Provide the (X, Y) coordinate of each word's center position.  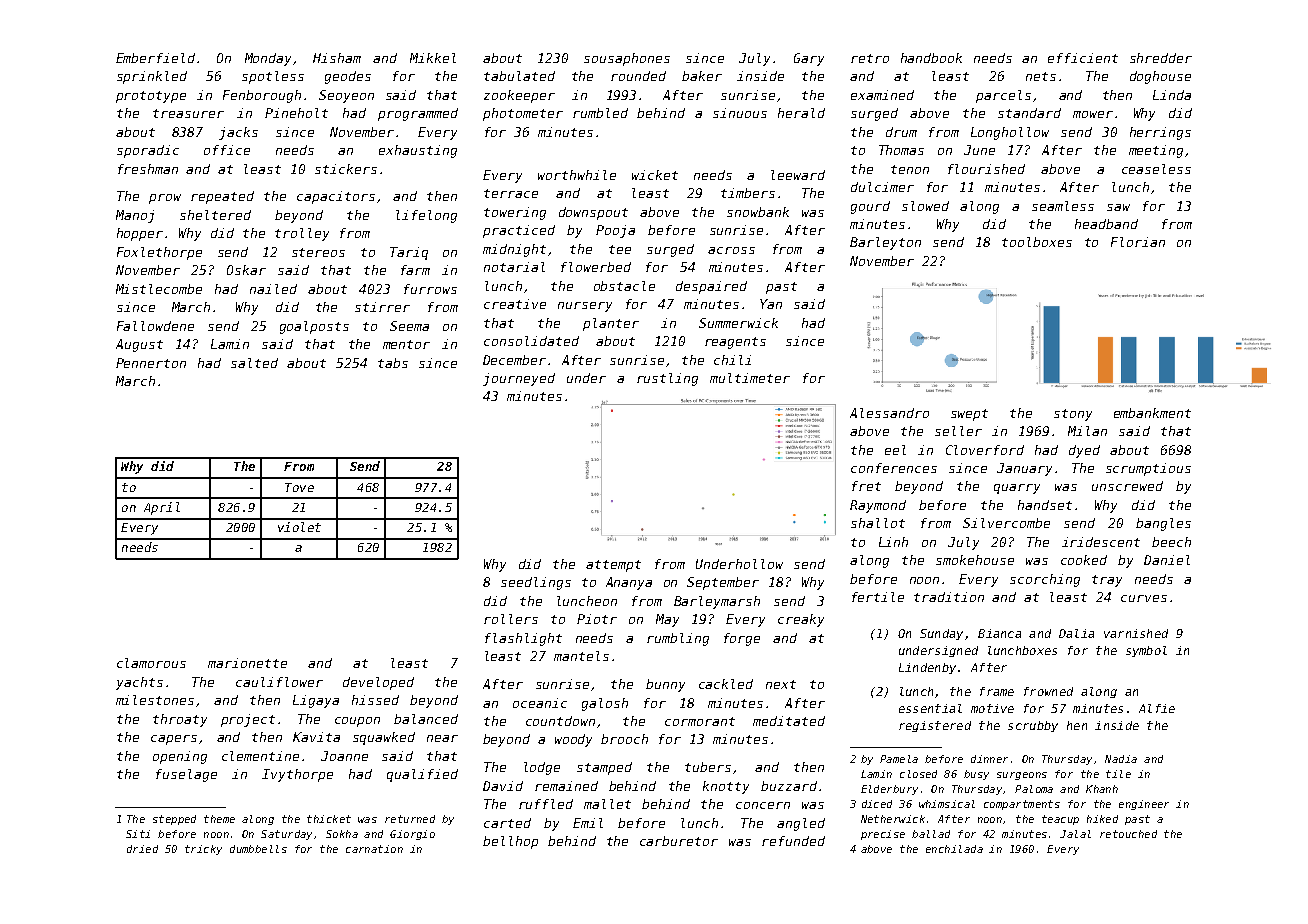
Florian (1138, 242)
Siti (138, 834)
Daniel (1167, 560)
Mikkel (433, 58)
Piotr (597, 619)
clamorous (151, 663)
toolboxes (1037, 242)
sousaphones (627, 59)
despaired (711, 287)
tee (620, 249)
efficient (1083, 58)
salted (254, 363)
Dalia (1076, 633)
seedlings (536, 583)
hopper (140, 234)
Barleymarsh (717, 602)
